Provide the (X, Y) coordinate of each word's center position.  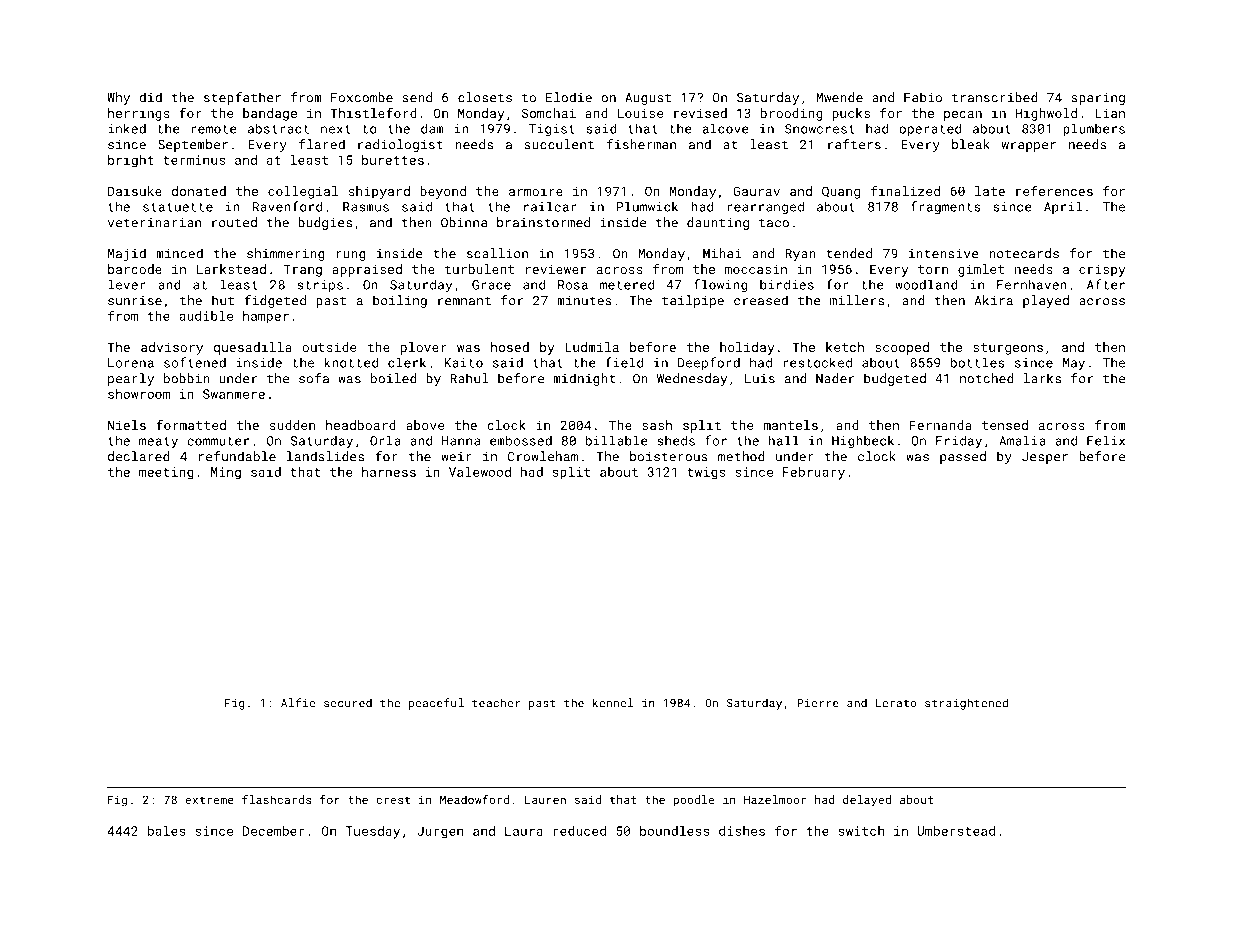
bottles (978, 362)
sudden (292, 425)
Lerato (896, 703)
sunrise (135, 301)
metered (627, 285)
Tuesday (373, 832)
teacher (496, 703)
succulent (559, 144)
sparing (1098, 99)
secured (348, 703)
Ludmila (592, 347)
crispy (1102, 270)
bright (131, 161)
